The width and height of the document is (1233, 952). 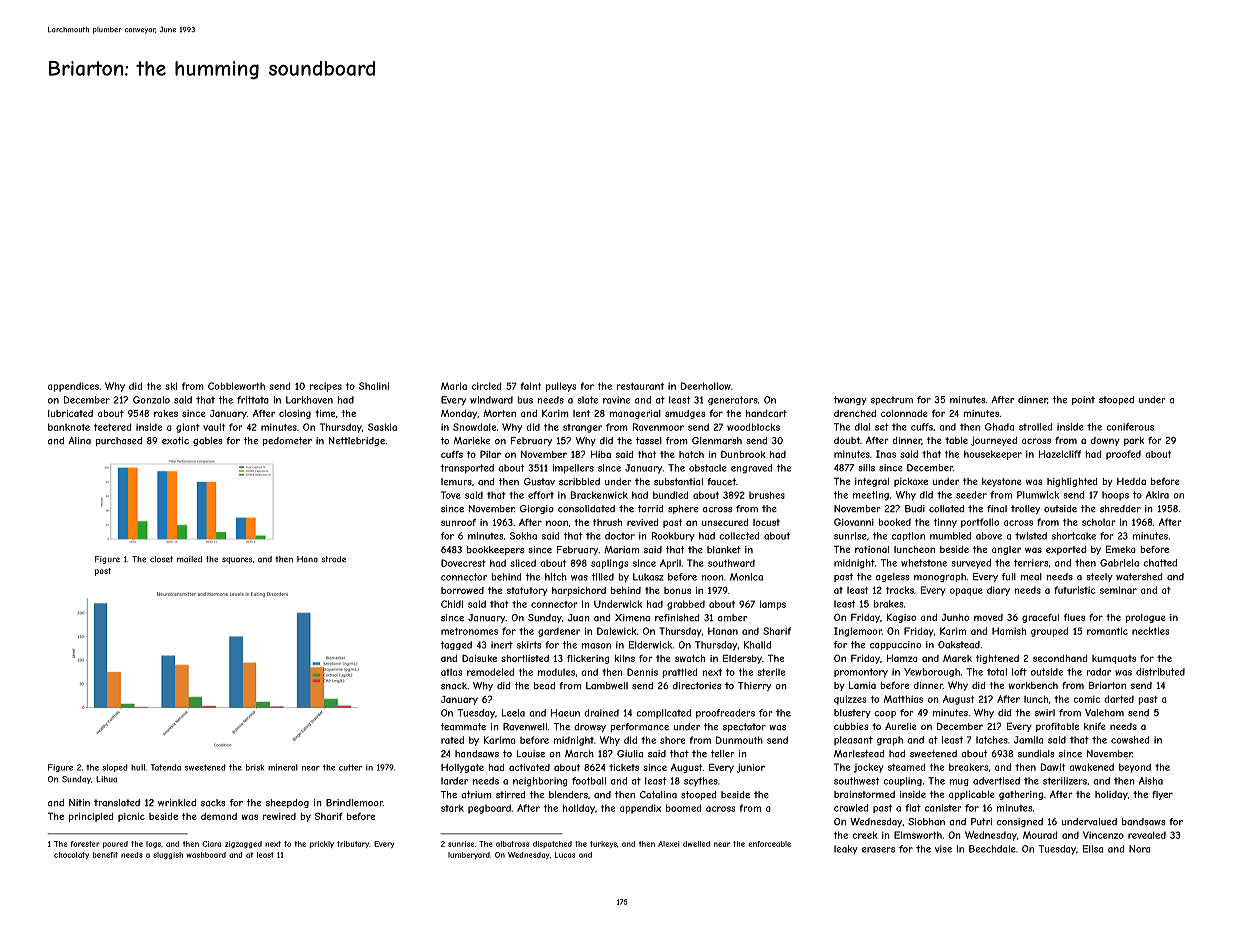 What do you see at coordinates (892, 400) in the document?
I see `spectrum` at bounding box center [892, 400].
